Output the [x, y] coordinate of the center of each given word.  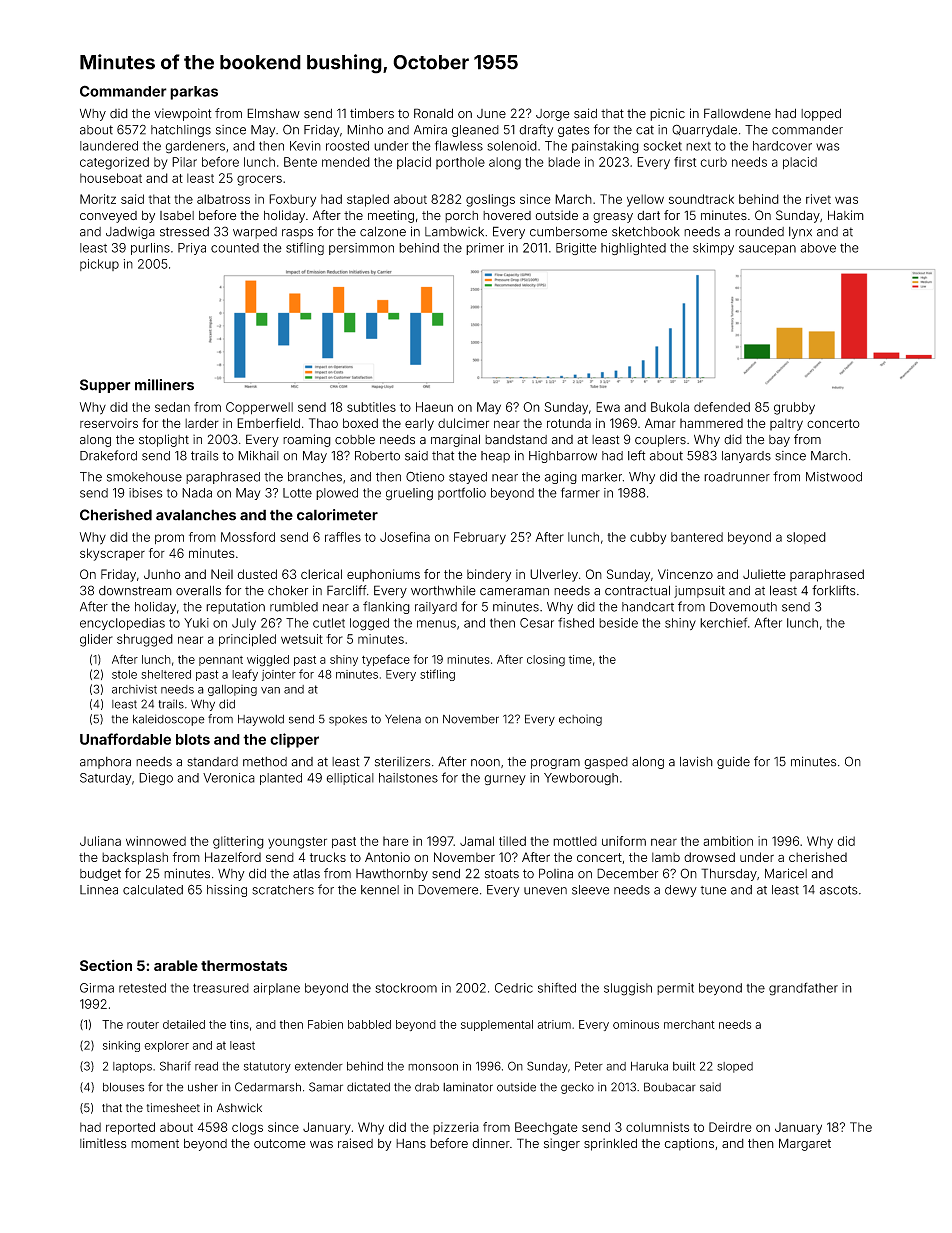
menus [436, 624]
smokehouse [144, 477]
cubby [648, 538]
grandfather [803, 989]
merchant [689, 1024]
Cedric [514, 988]
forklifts [834, 590]
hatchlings [181, 131]
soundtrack [701, 199]
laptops [132, 1067]
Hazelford [233, 857]
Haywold [261, 720]
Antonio [387, 857]
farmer [580, 492]
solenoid [512, 146]
